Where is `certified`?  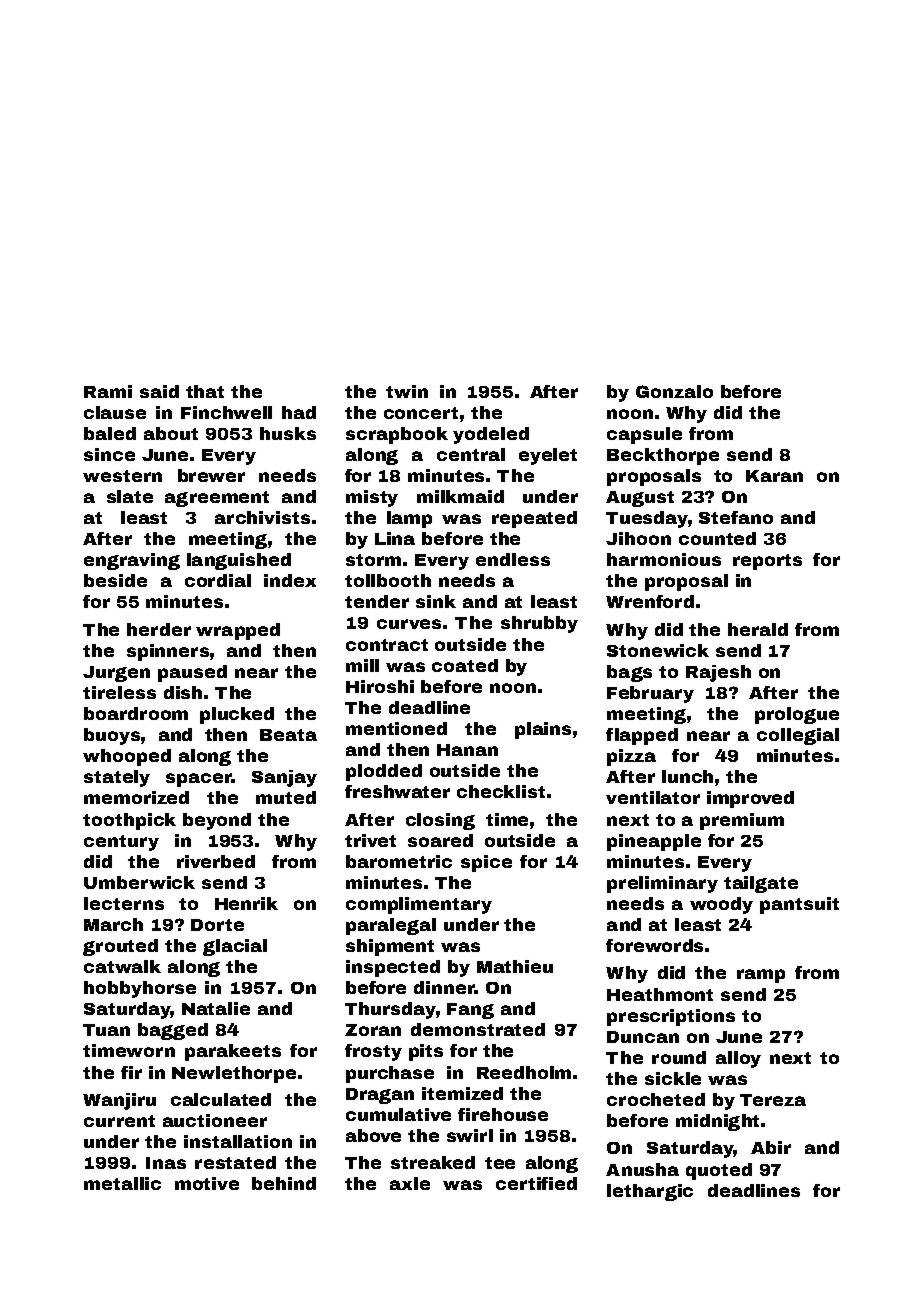
certified is located at coordinates (536, 1183).
